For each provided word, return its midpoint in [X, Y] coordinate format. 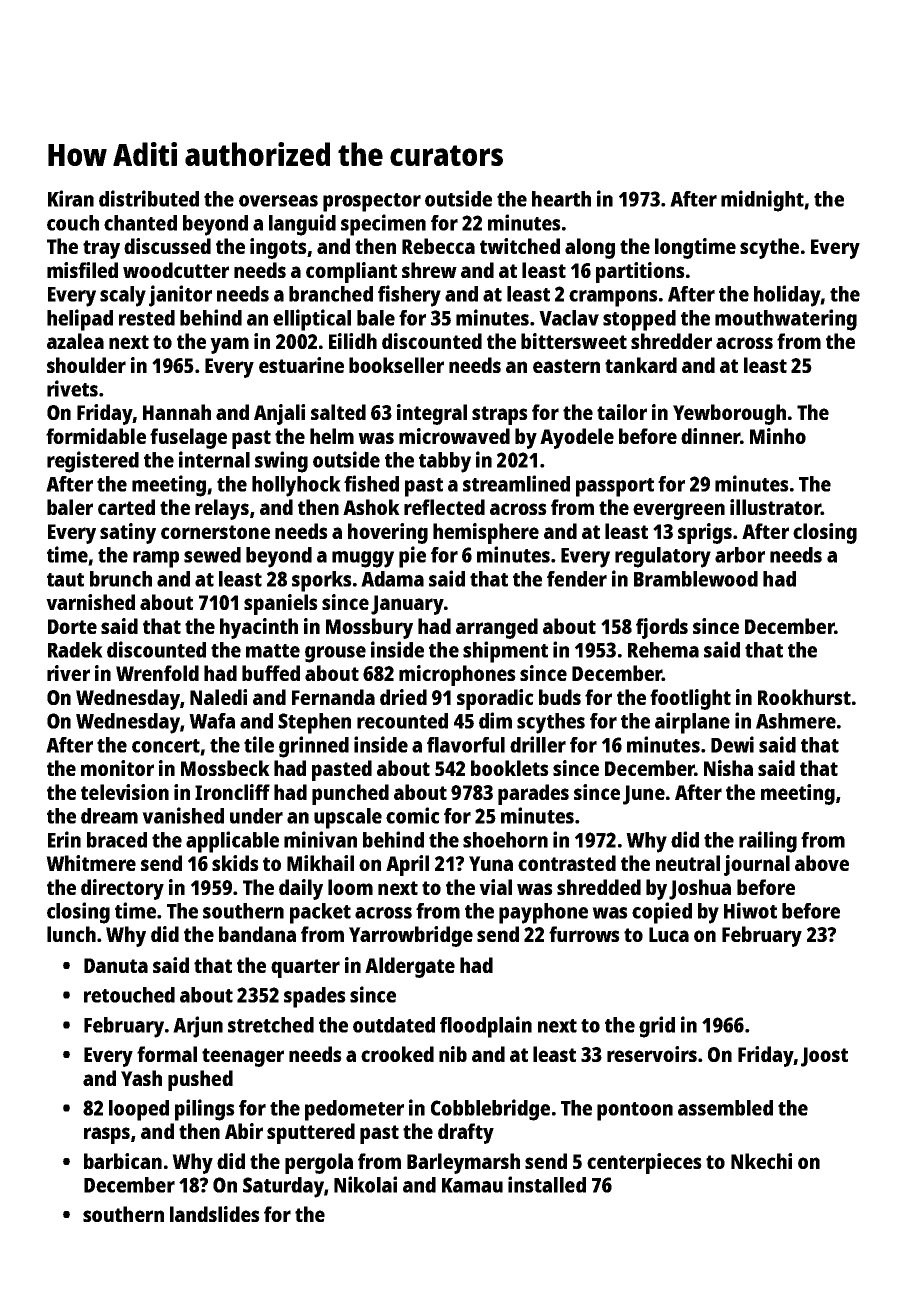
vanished [183, 815]
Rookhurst [804, 697]
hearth [561, 199]
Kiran [71, 198]
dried [403, 697]
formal [167, 1054]
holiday [787, 296]
